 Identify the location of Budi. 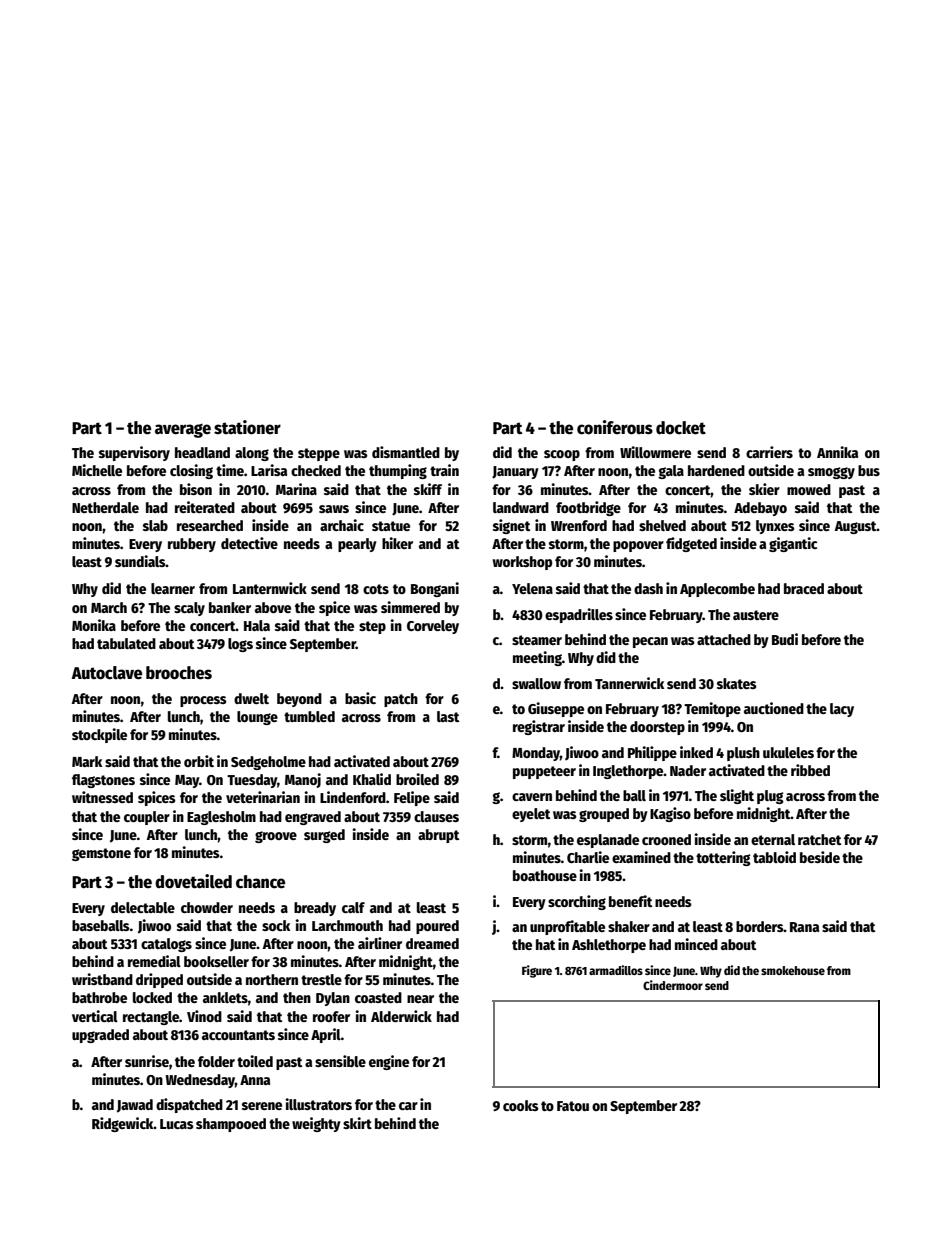
(785, 639).
